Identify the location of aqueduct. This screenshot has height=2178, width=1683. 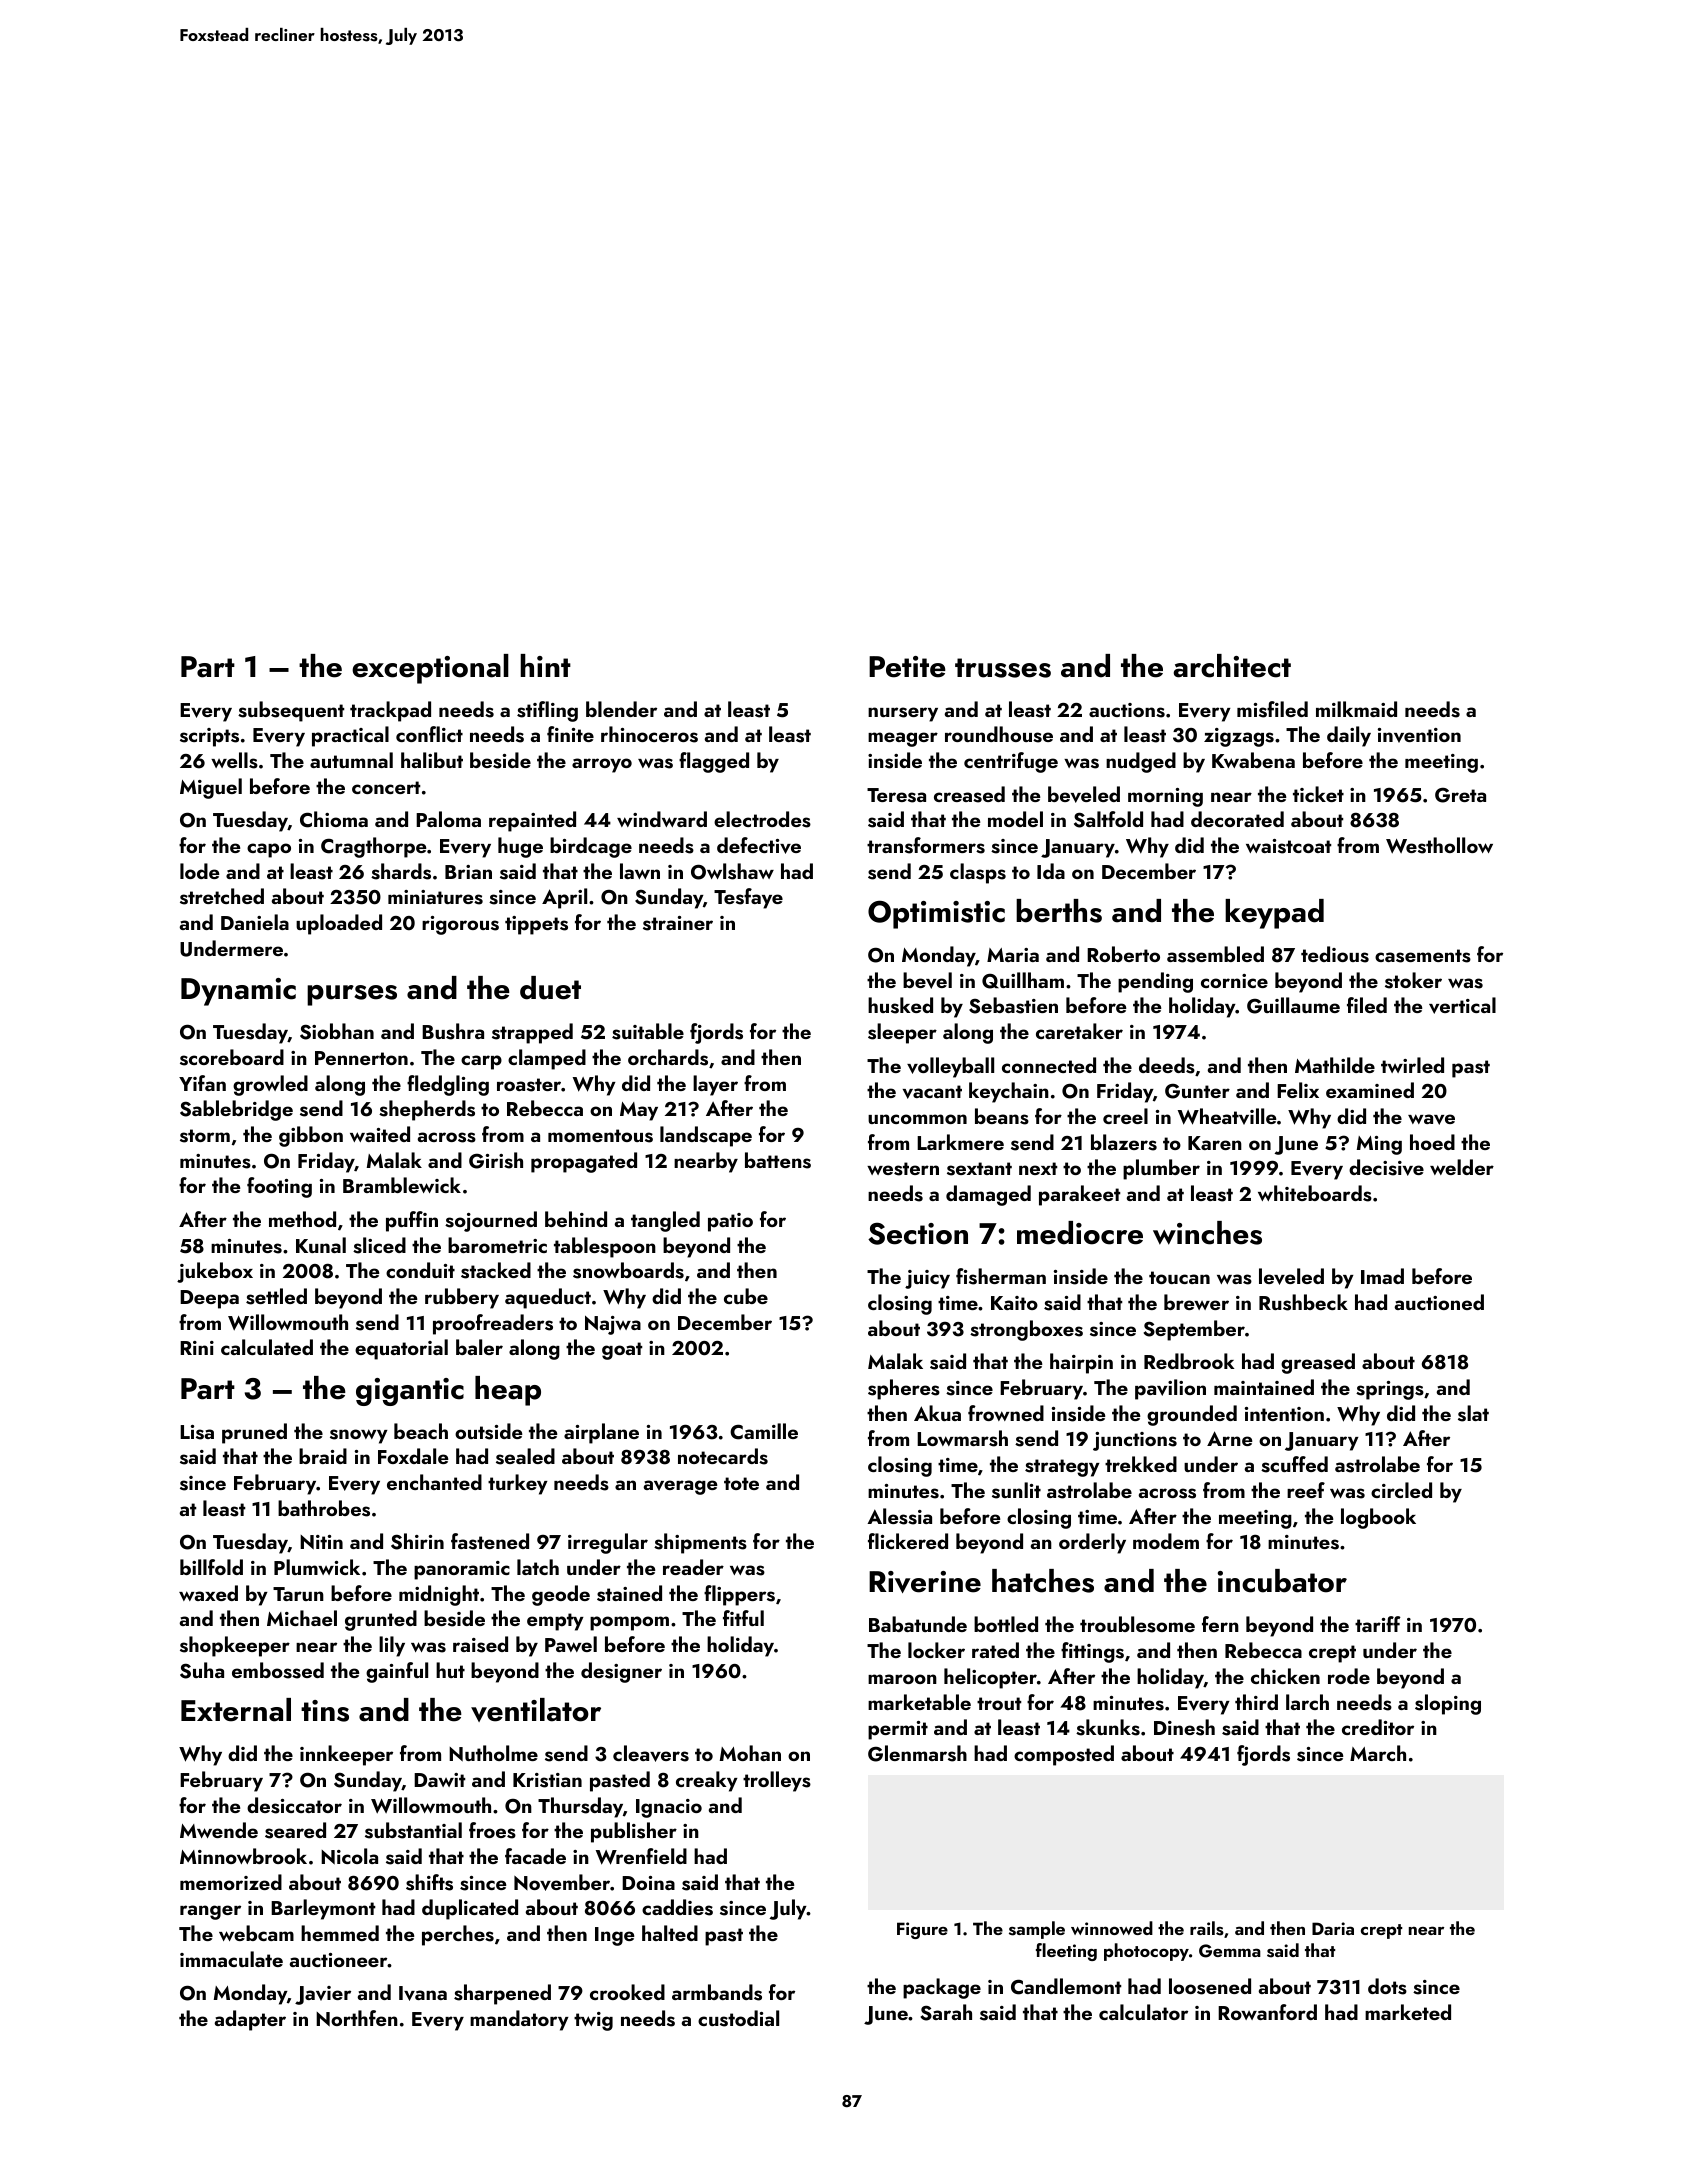
(548, 1298).
